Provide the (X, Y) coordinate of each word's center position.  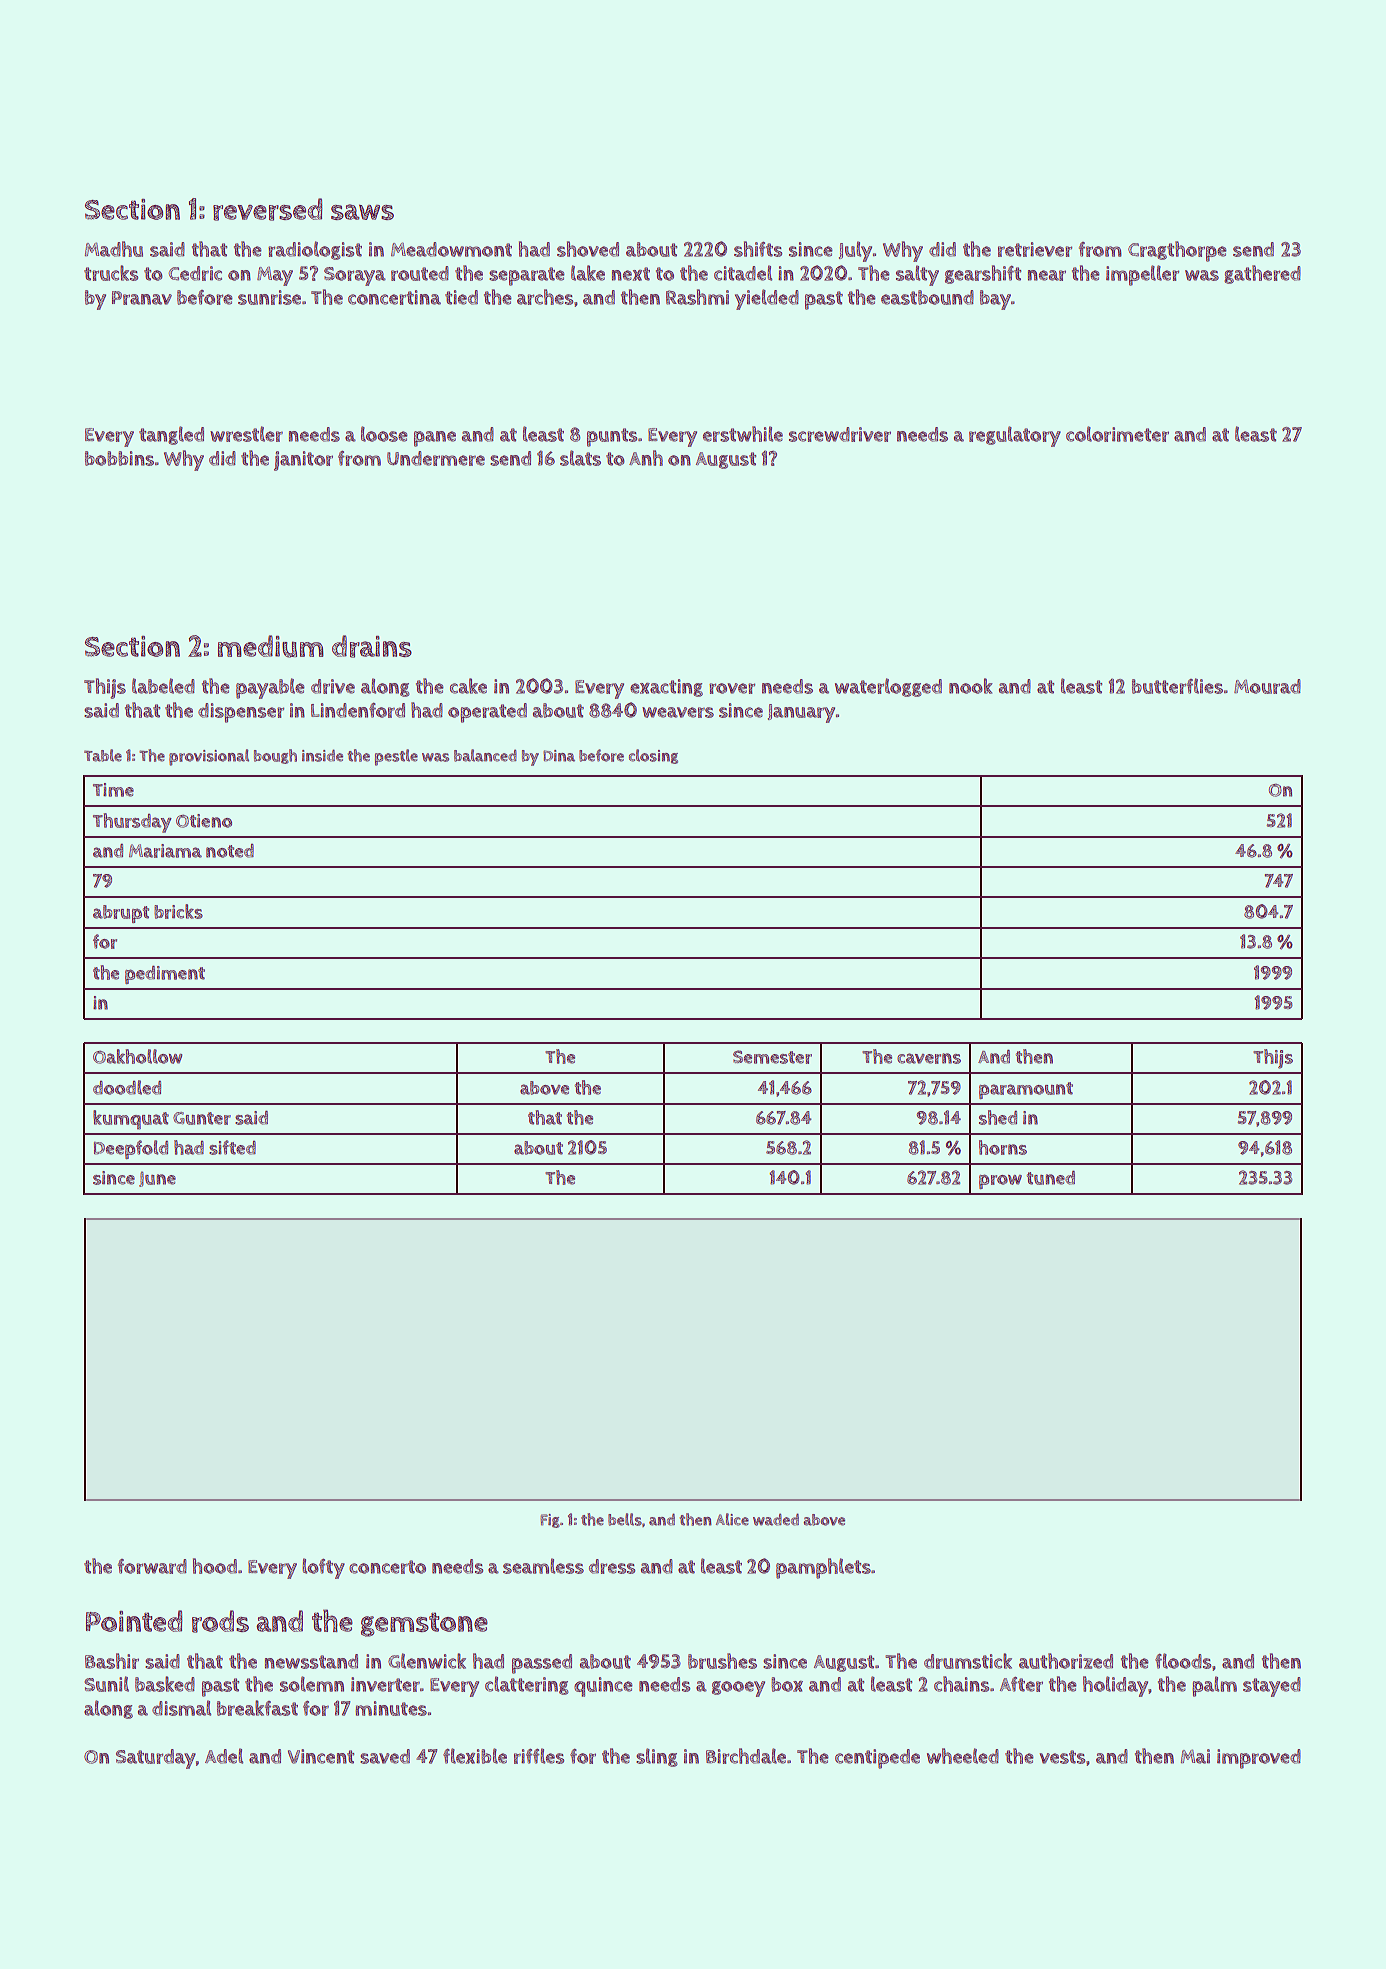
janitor (303, 461)
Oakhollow (137, 1056)
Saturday (156, 1759)
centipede (877, 1759)
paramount (1026, 1090)
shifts (758, 249)
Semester (772, 1057)
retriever (1035, 249)
